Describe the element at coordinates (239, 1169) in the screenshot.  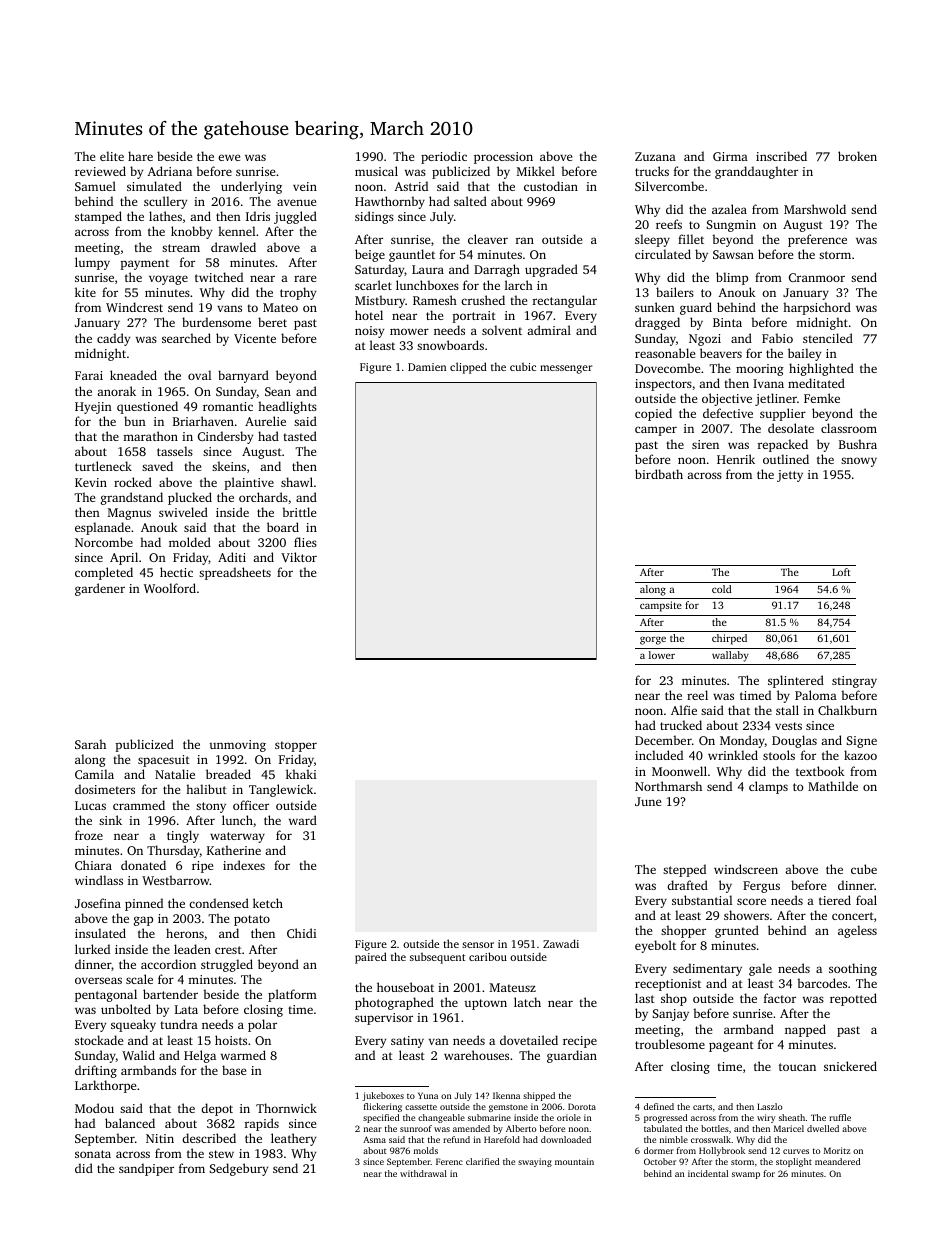
I see `Sedgebury` at that location.
